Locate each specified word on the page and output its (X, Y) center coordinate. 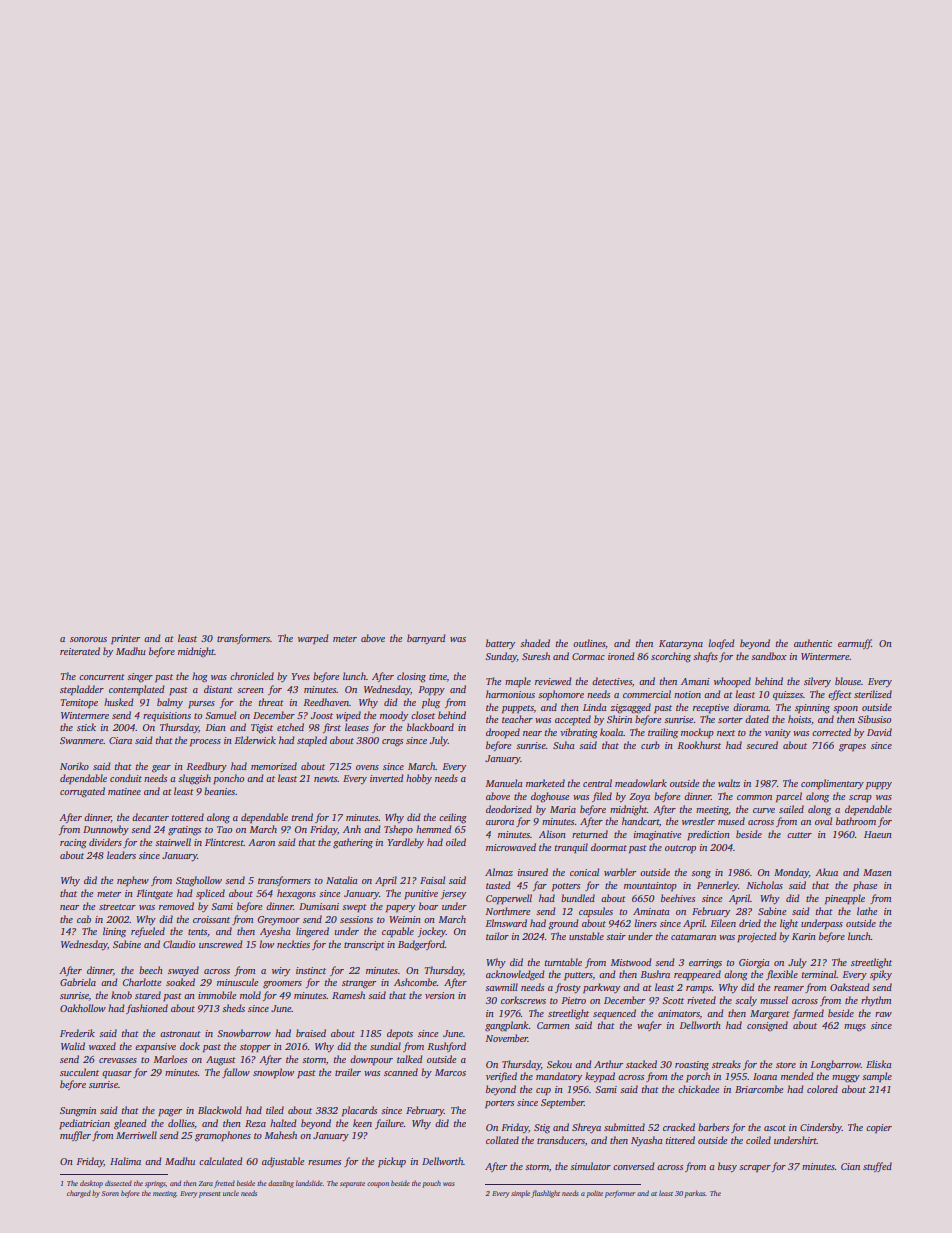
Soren (110, 1193)
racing (73, 844)
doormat (609, 847)
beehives (678, 898)
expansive (155, 1048)
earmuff (855, 644)
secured (762, 745)
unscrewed (221, 944)
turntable (563, 962)
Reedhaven (326, 702)
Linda (595, 707)
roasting (692, 1066)
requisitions (167, 717)
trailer (348, 1072)
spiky (881, 975)
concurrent (102, 677)
